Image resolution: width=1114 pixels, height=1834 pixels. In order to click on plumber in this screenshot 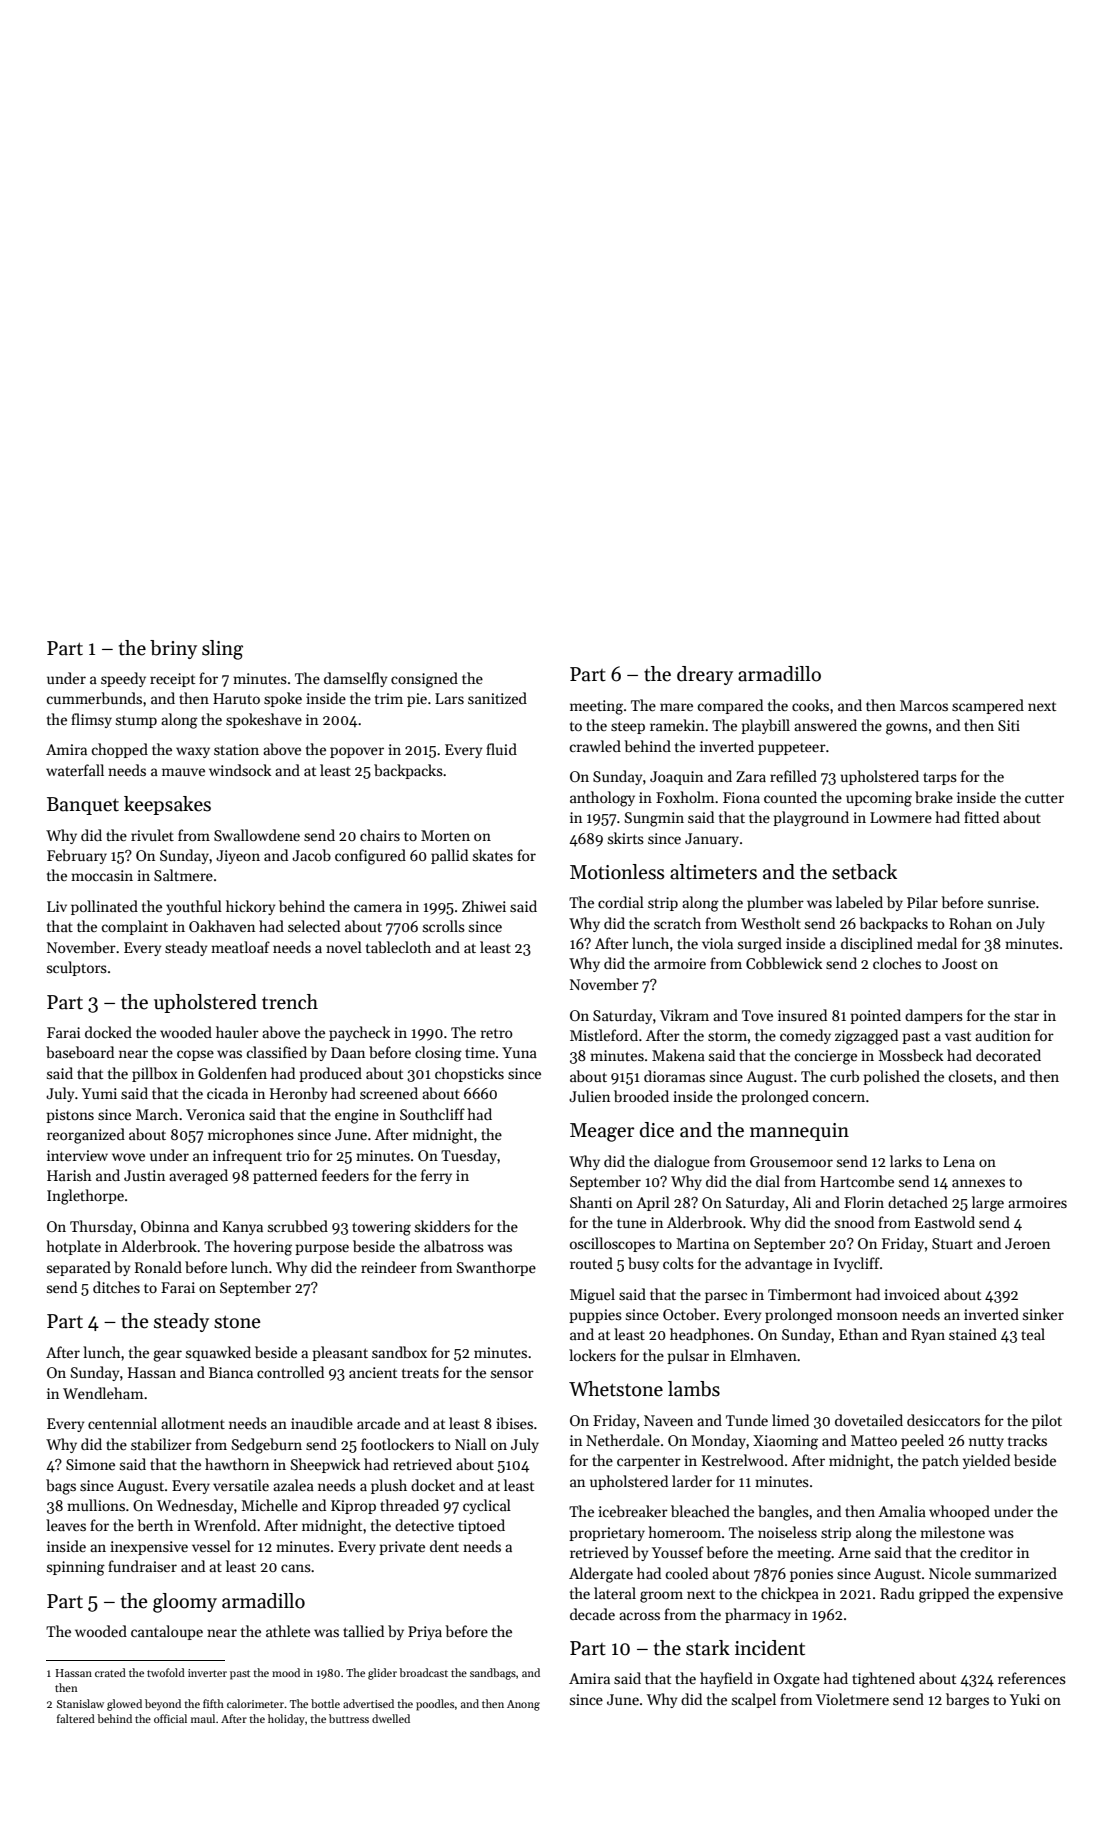, I will do `click(775, 903)`.
